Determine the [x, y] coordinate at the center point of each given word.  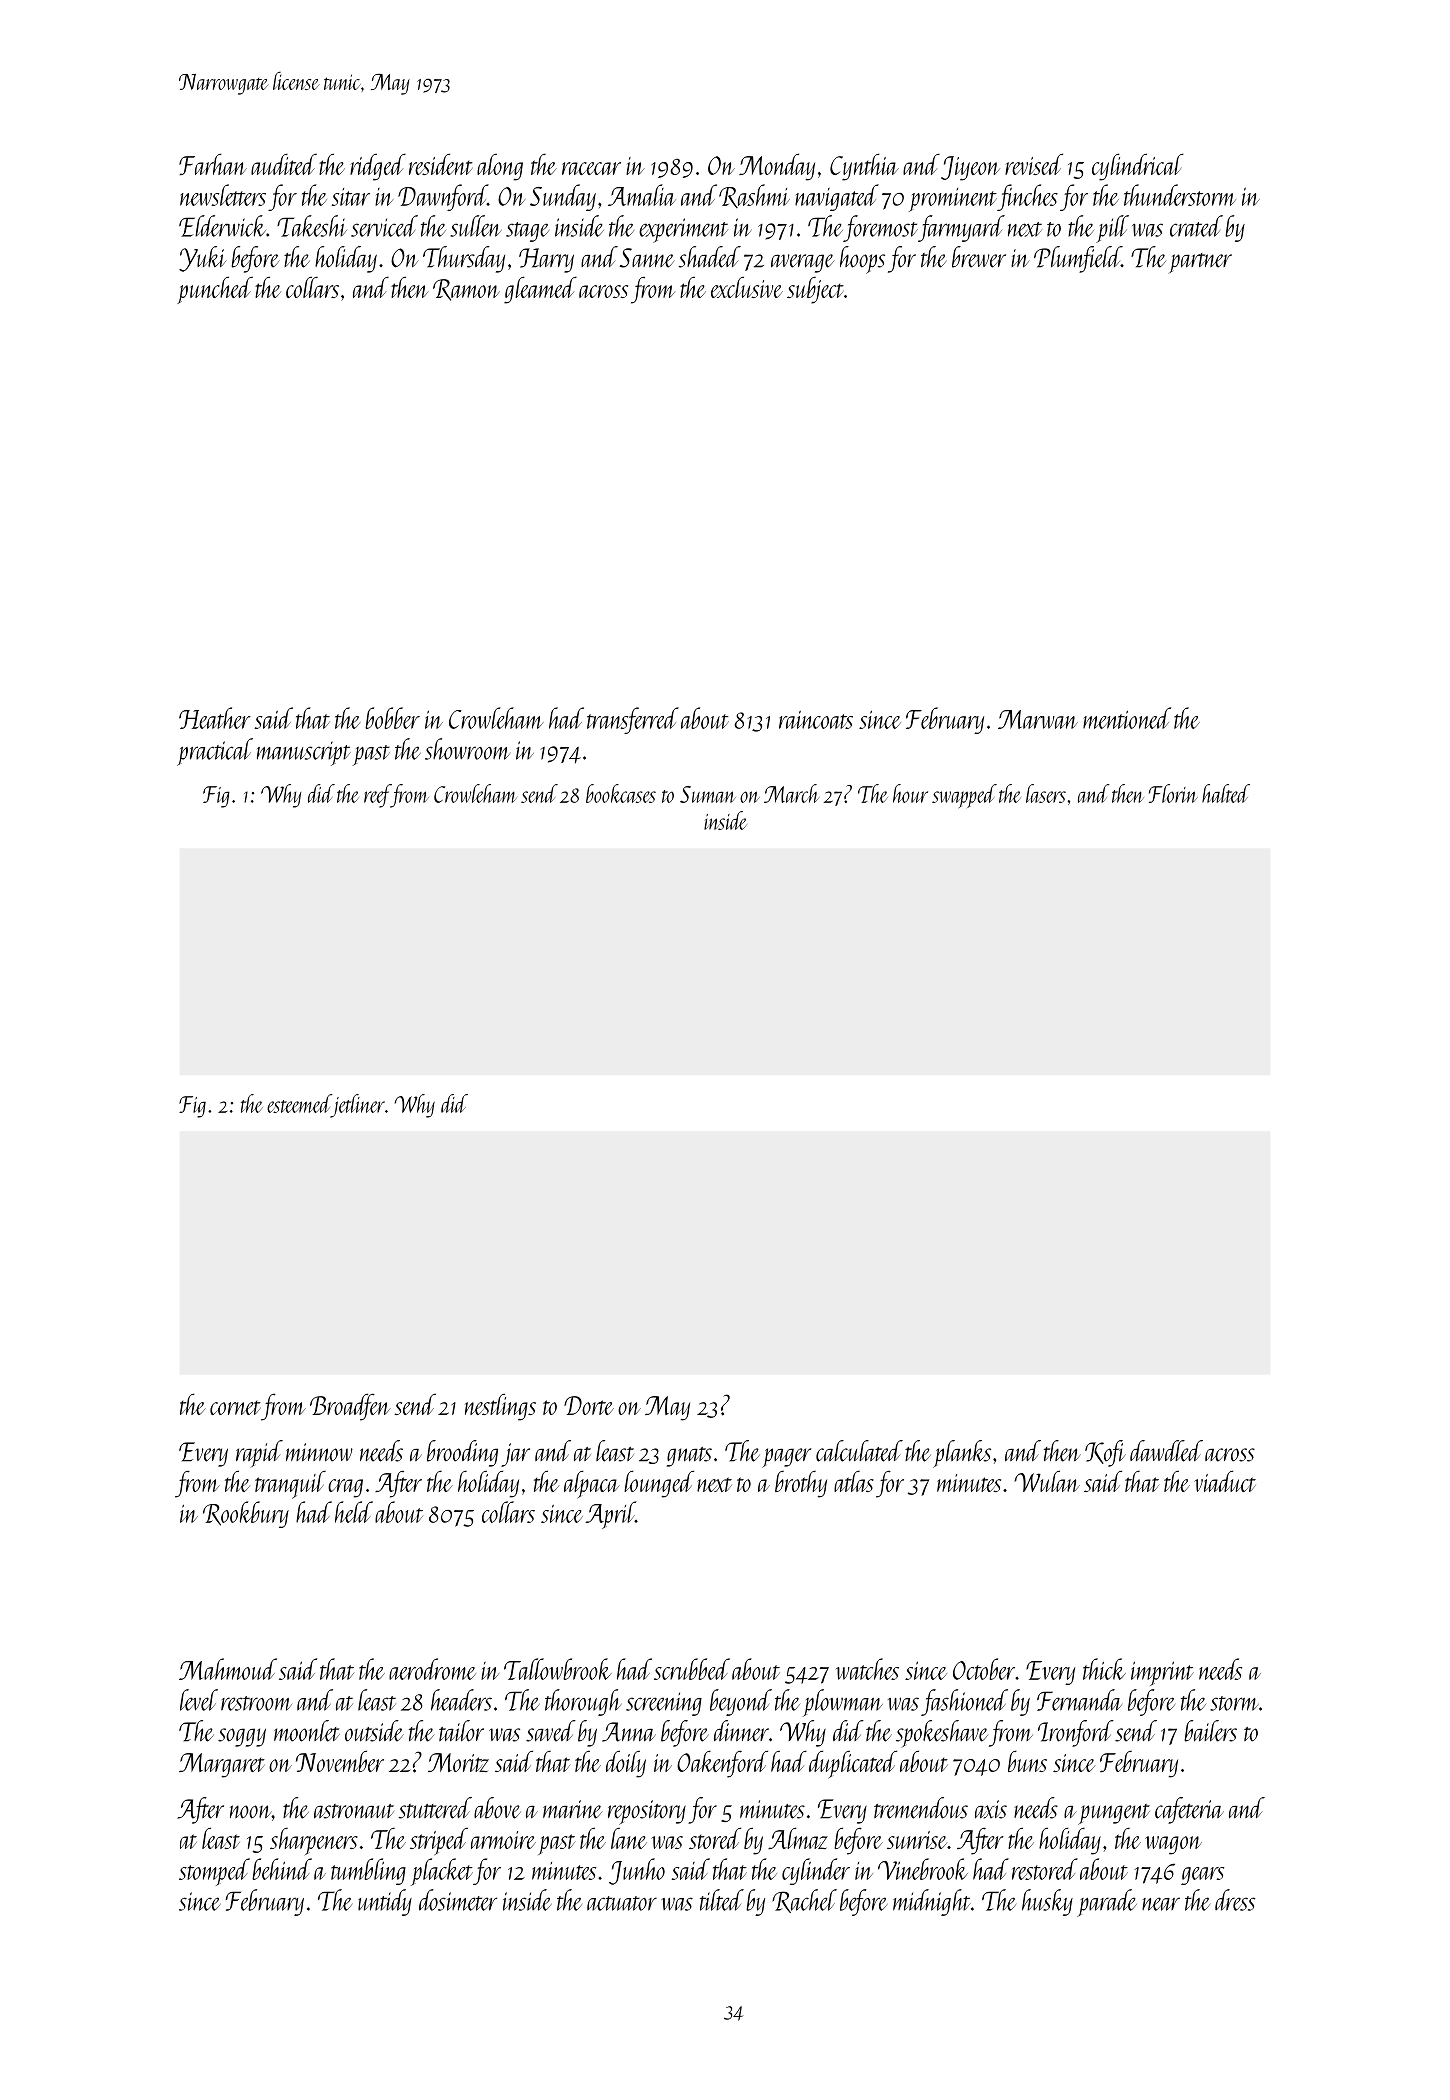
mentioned [1127, 718]
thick [1104, 1669]
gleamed [540, 290]
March [791, 793]
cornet [235, 1408]
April [610, 1515]
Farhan [213, 164]
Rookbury [246, 1514]
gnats [689, 1457]
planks [962, 1454]
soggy [242, 1737]
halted [1226, 793]
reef [377, 796]
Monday [777, 167]
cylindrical [1138, 167]
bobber [392, 718]
